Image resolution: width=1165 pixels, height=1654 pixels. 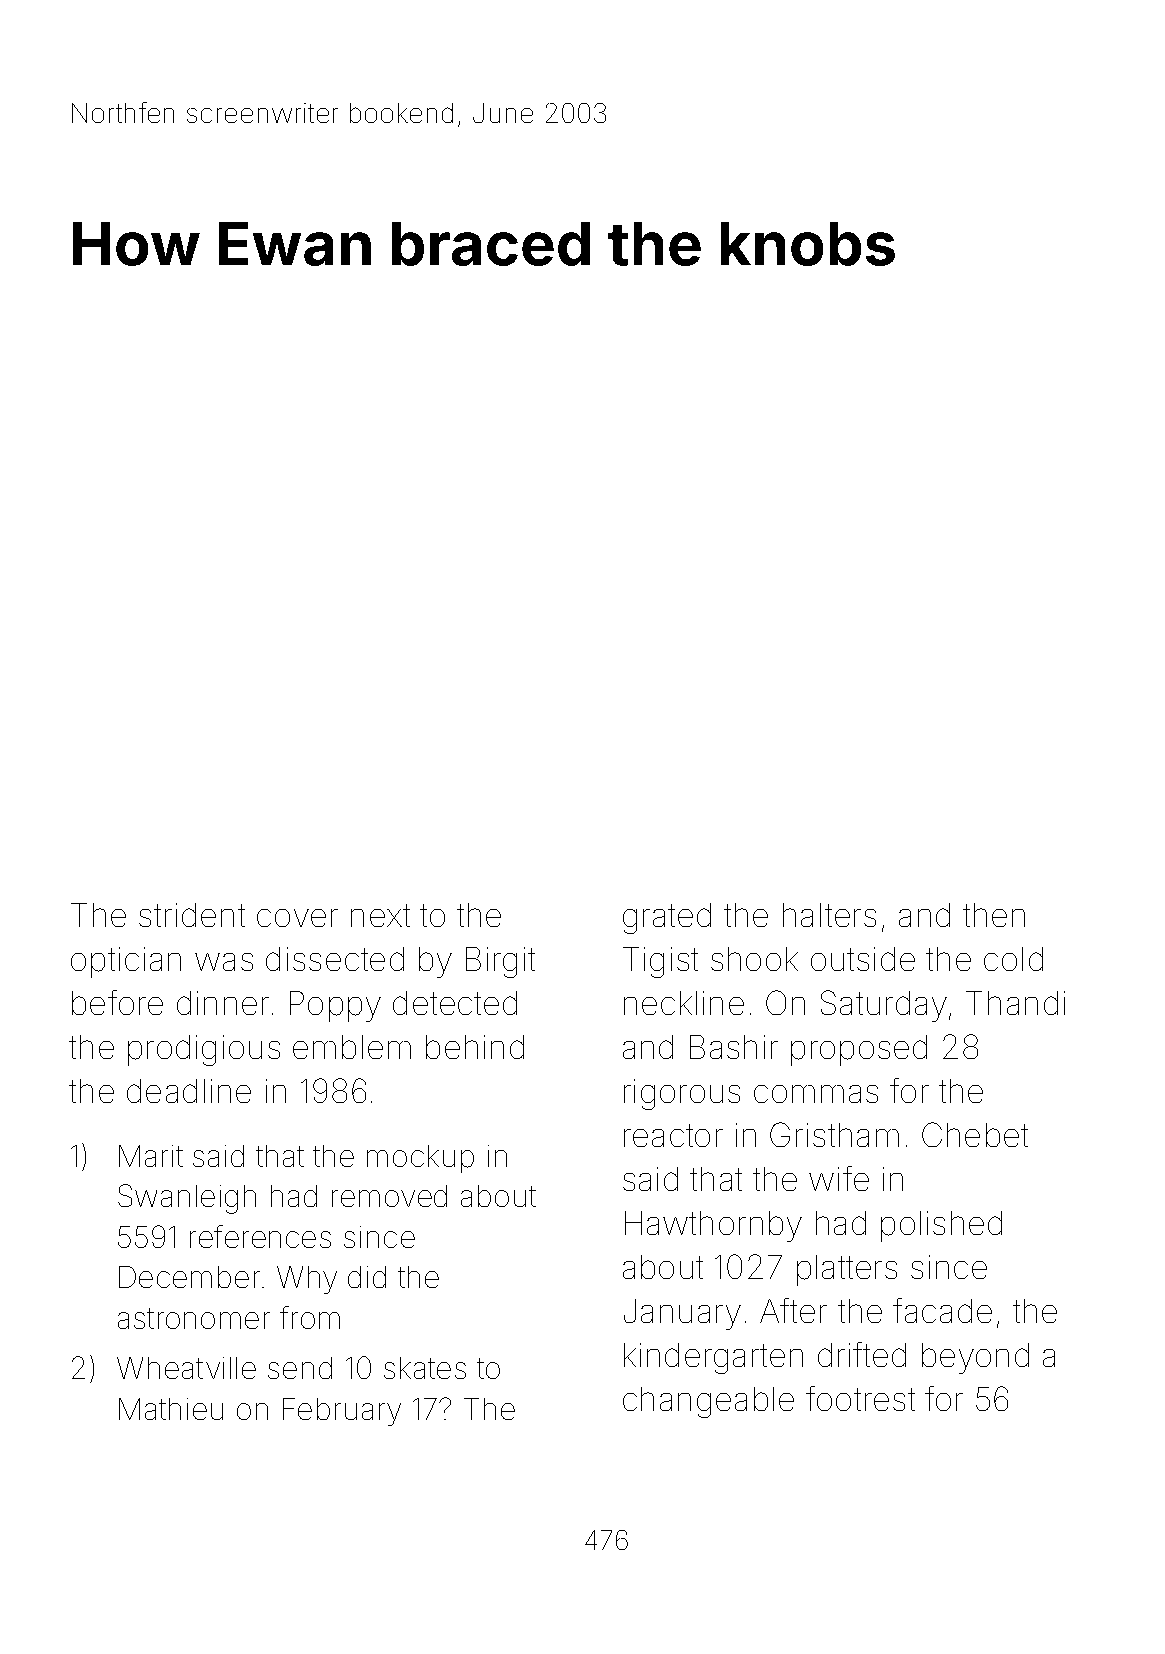 I want to click on cold, so click(x=1013, y=959).
